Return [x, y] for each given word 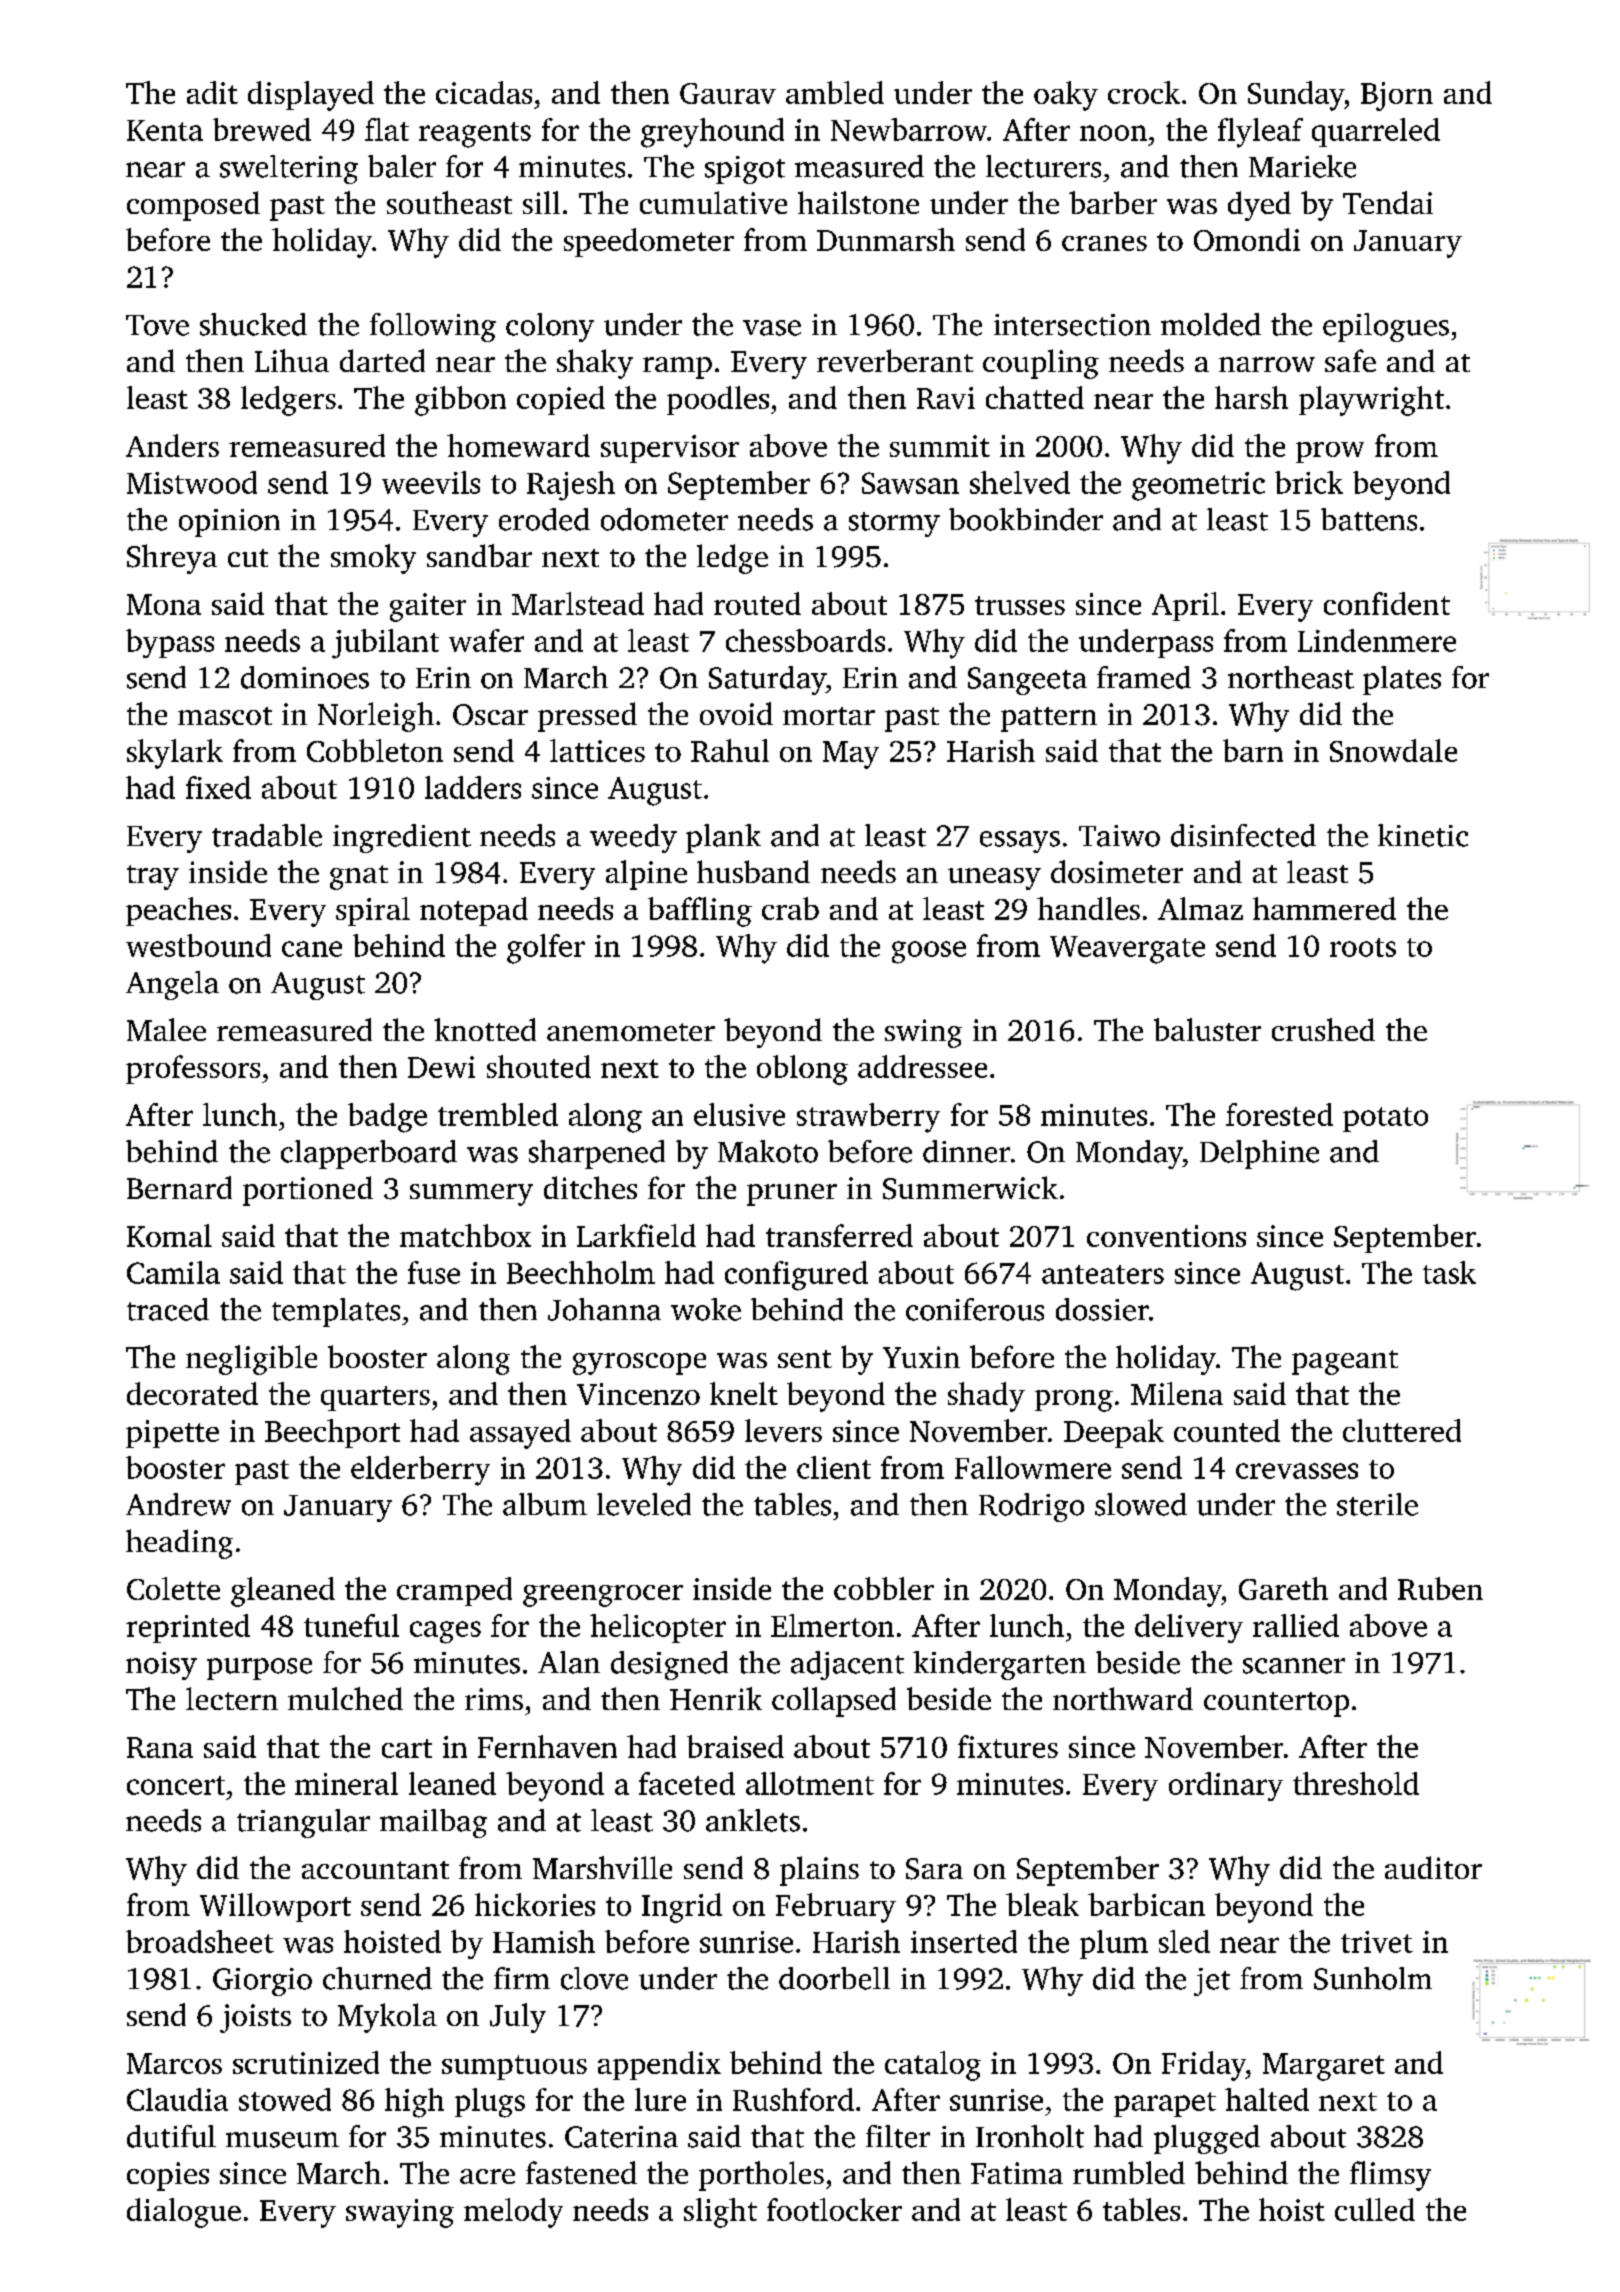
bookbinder [1026, 519]
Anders [172, 445]
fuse [434, 1272]
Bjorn [1397, 96]
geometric [1198, 486]
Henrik [716, 1698]
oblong [802, 1070]
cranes [1104, 243]
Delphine [1259, 1154]
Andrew [178, 1504]
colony [550, 327]
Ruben [1440, 1588]
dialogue [184, 2213]
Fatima [1017, 2173]
